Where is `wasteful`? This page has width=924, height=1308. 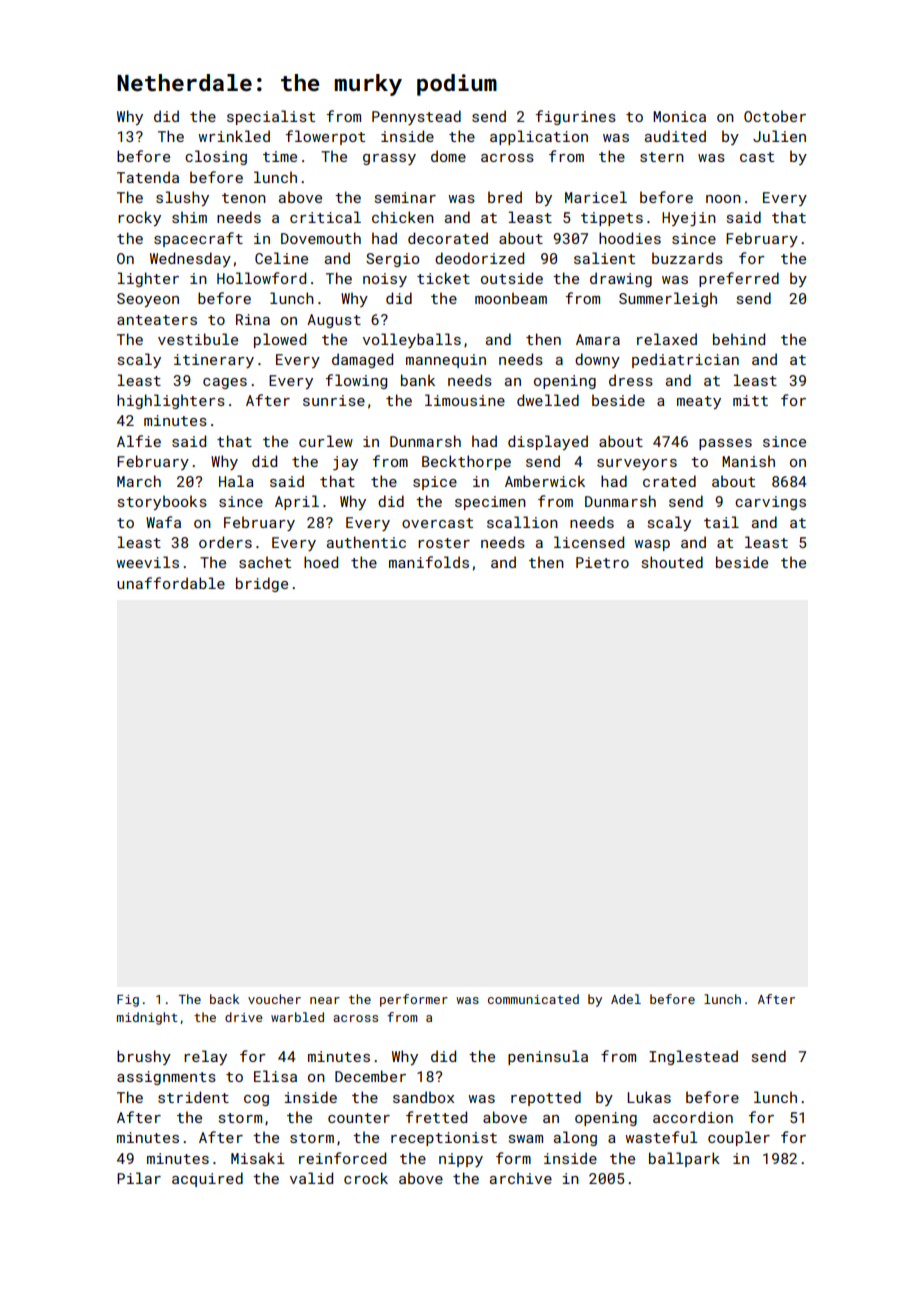
wasteful is located at coordinates (661, 1137).
